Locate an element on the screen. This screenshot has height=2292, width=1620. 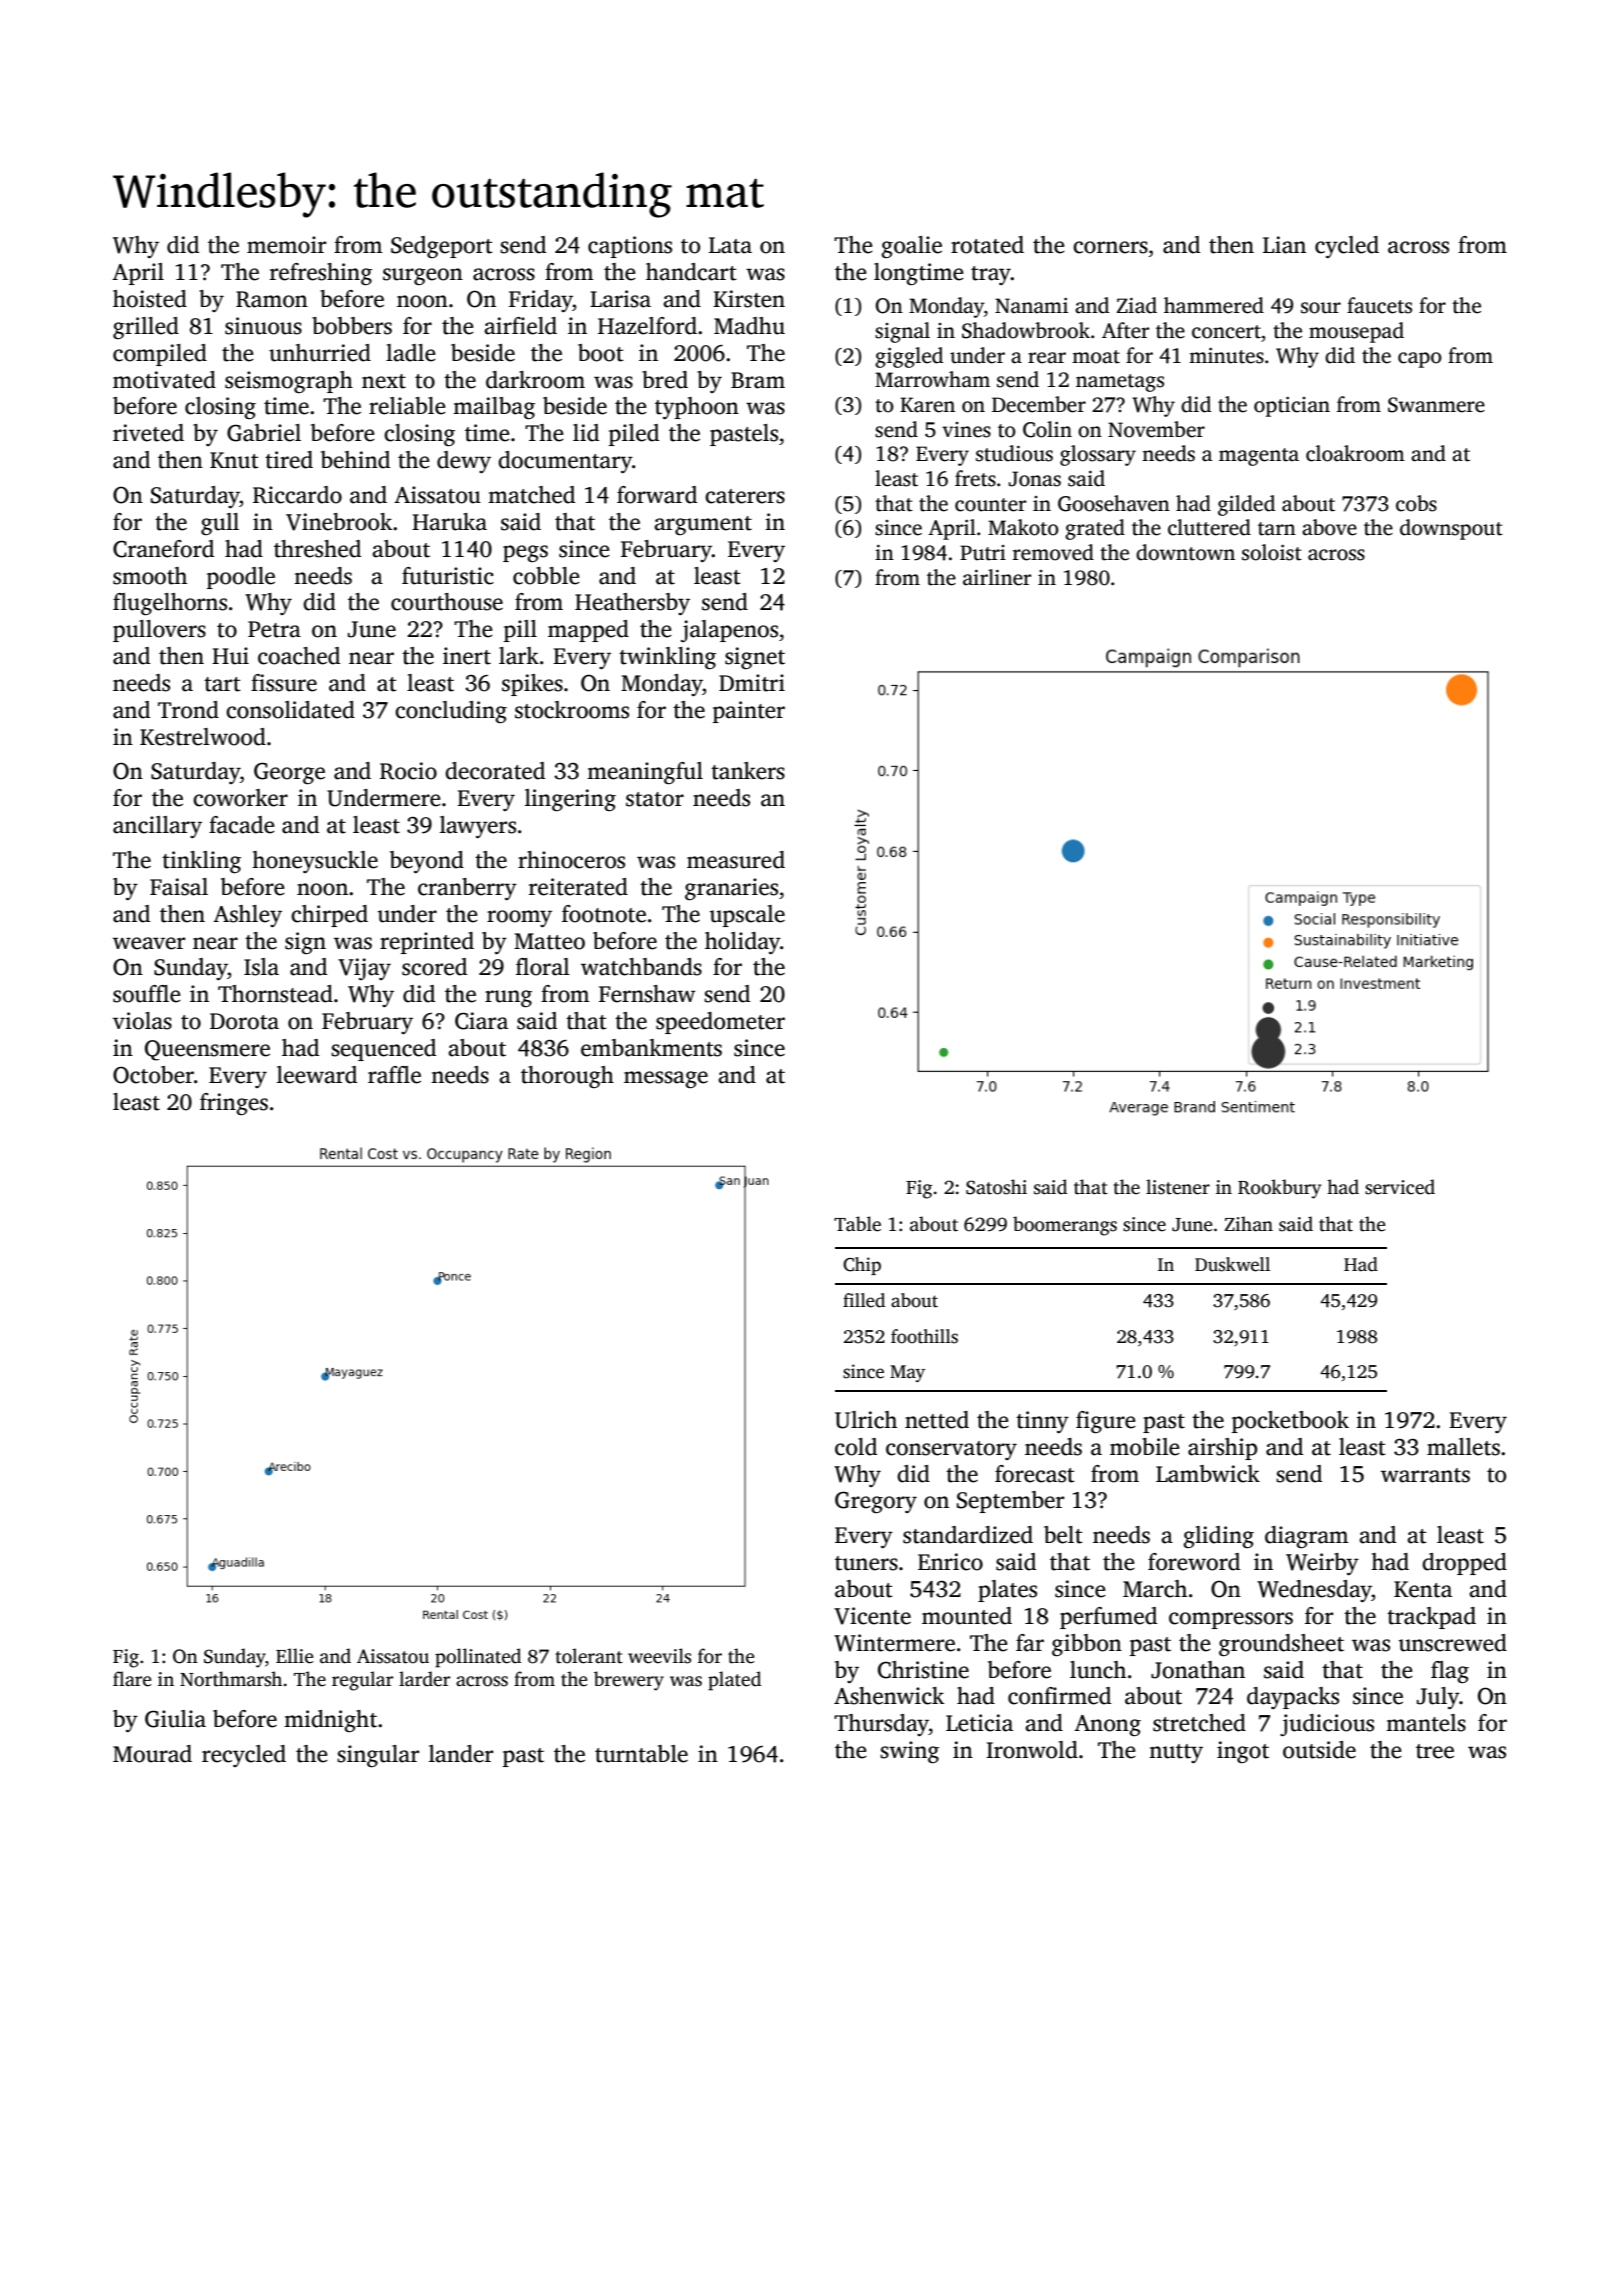
Sedgeport is located at coordinates (442, 247).
